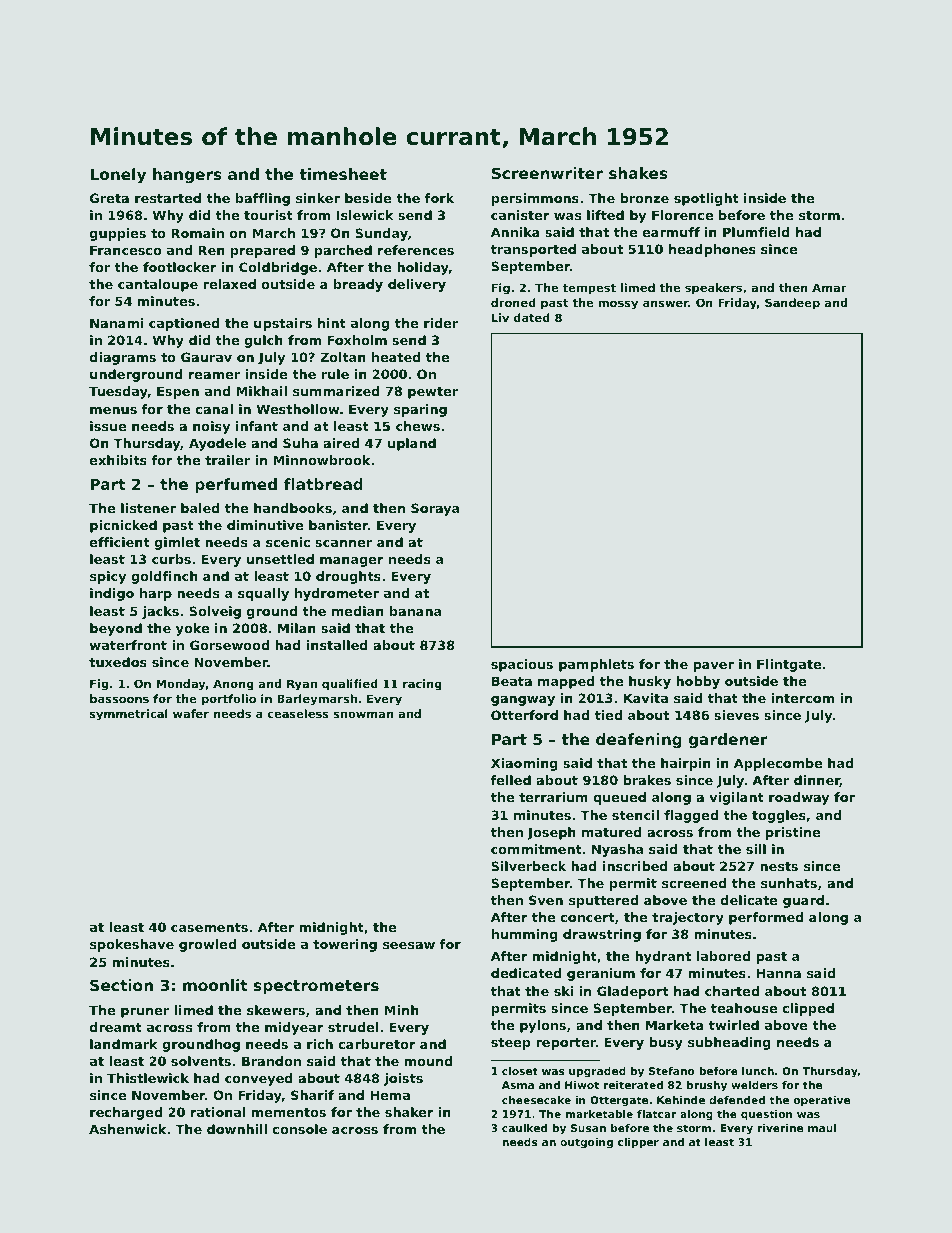  What do you see at coordinates (524, 1128) in the page?
I see `caulked` at bounding box center [524, 1128].
